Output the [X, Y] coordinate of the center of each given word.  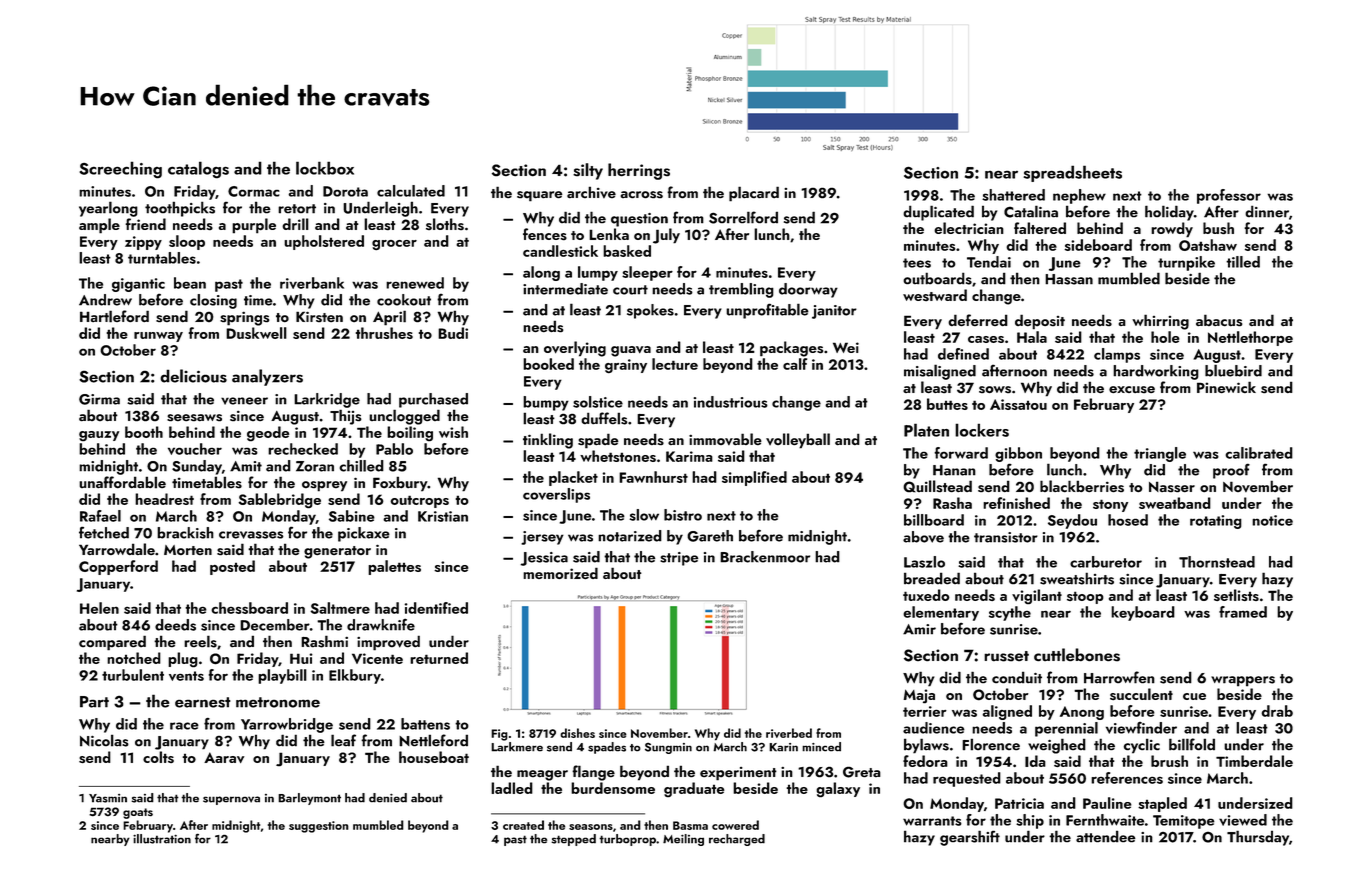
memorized [560, 573]
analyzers [267, 377]
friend [145, 224]
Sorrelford [743, 217]
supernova [231, 800]
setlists [1236, 595]
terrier [925, 711]
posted [232, 567]
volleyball [798, 441]
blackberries [1082, 486]
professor [1229, 196]
